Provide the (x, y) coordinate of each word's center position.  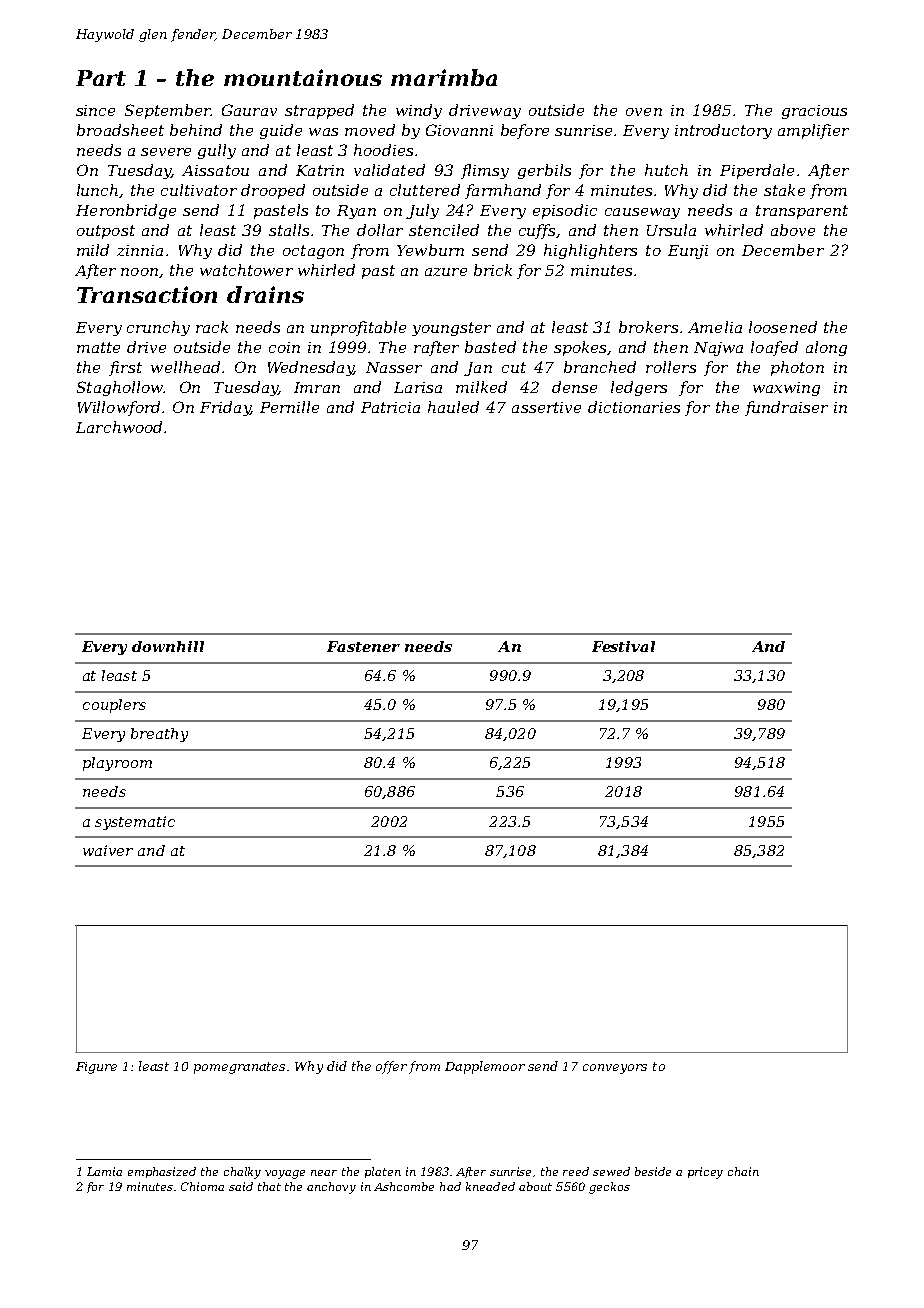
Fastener (363, 646)
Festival (623, 646)
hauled (453, 407)
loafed (774, 348)
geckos (609, 1188)
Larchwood (119, 427)
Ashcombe (404, 1186)
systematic (135, 823)
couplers (114, 706)
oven (644, 112)
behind (196, 130)
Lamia (104, 1171)
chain (743, 1171)
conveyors (615, 1069)
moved (370, 130)
